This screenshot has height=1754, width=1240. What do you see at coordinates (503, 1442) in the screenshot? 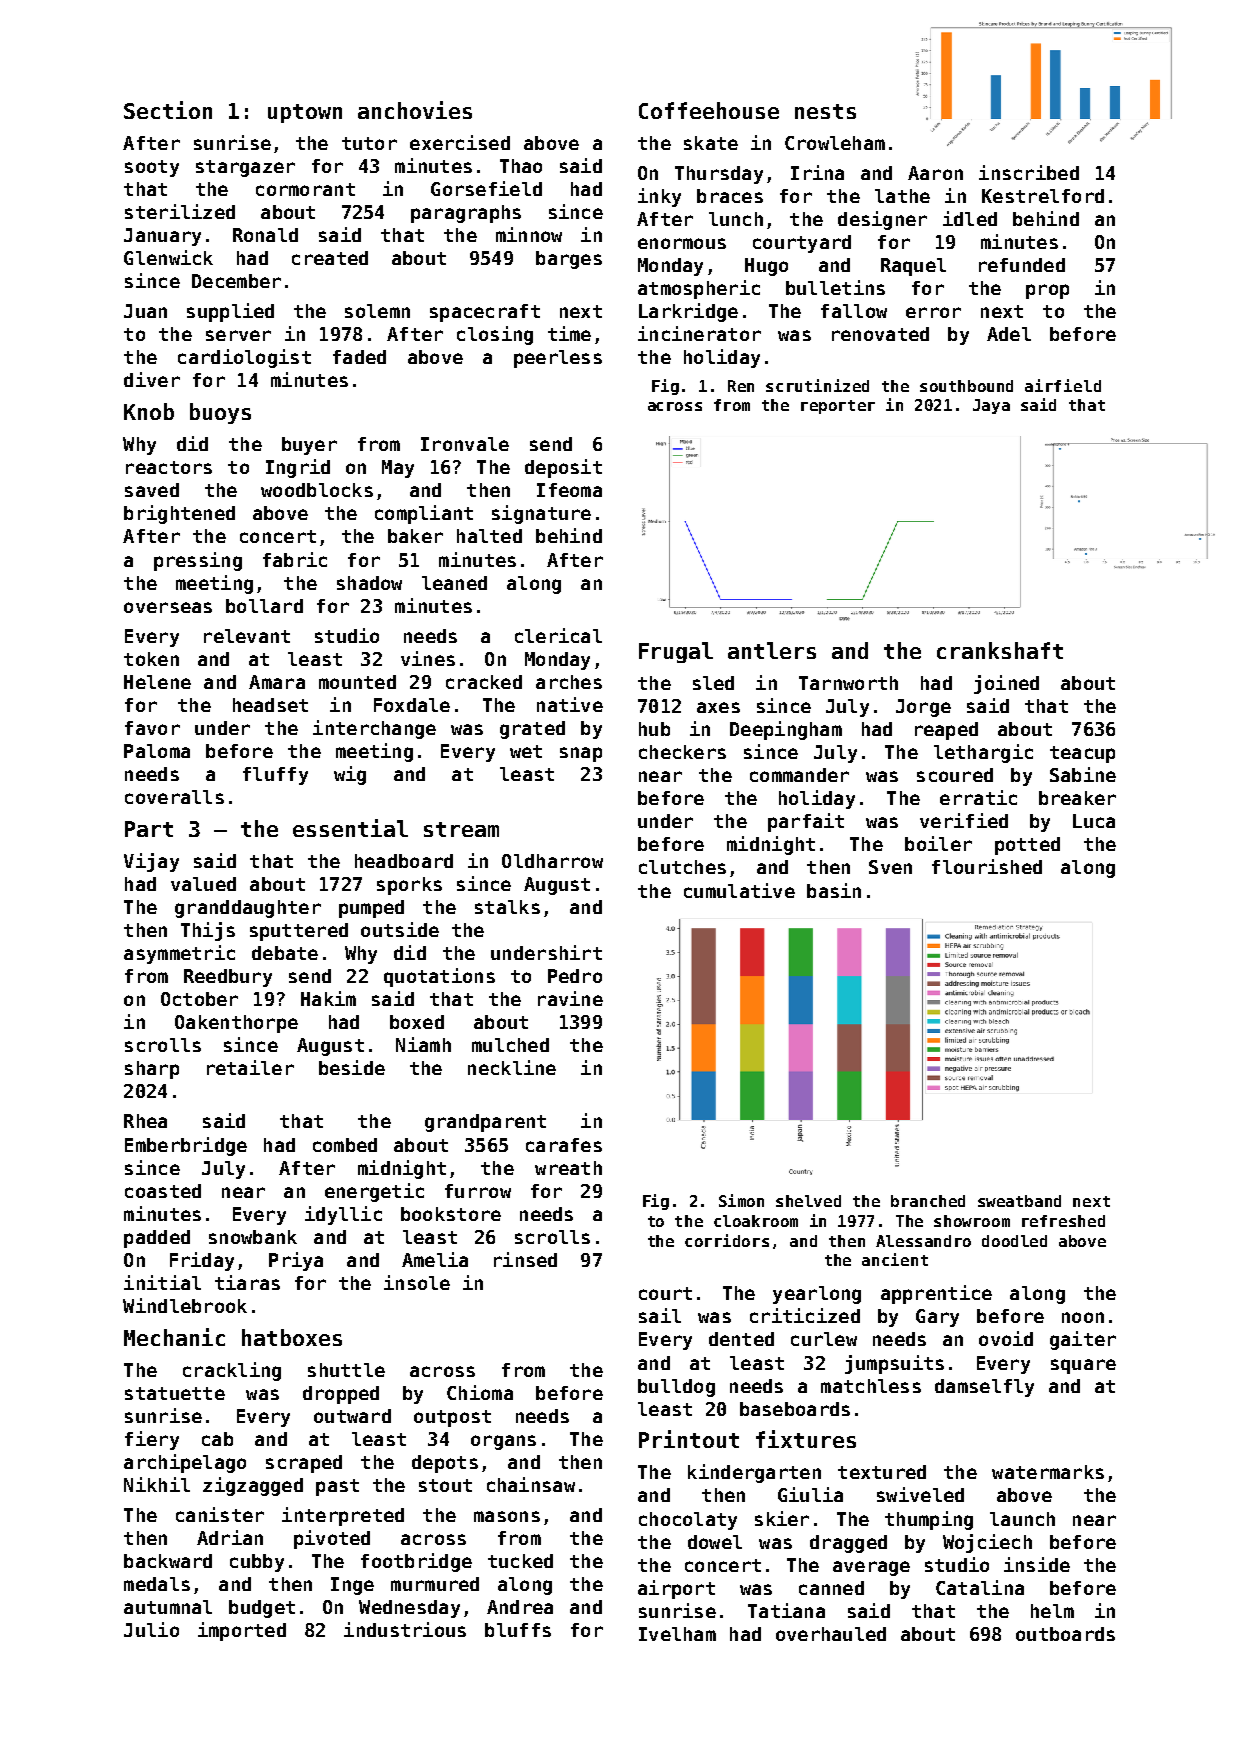
I see `organs` at bounding box center [503, 1442].
